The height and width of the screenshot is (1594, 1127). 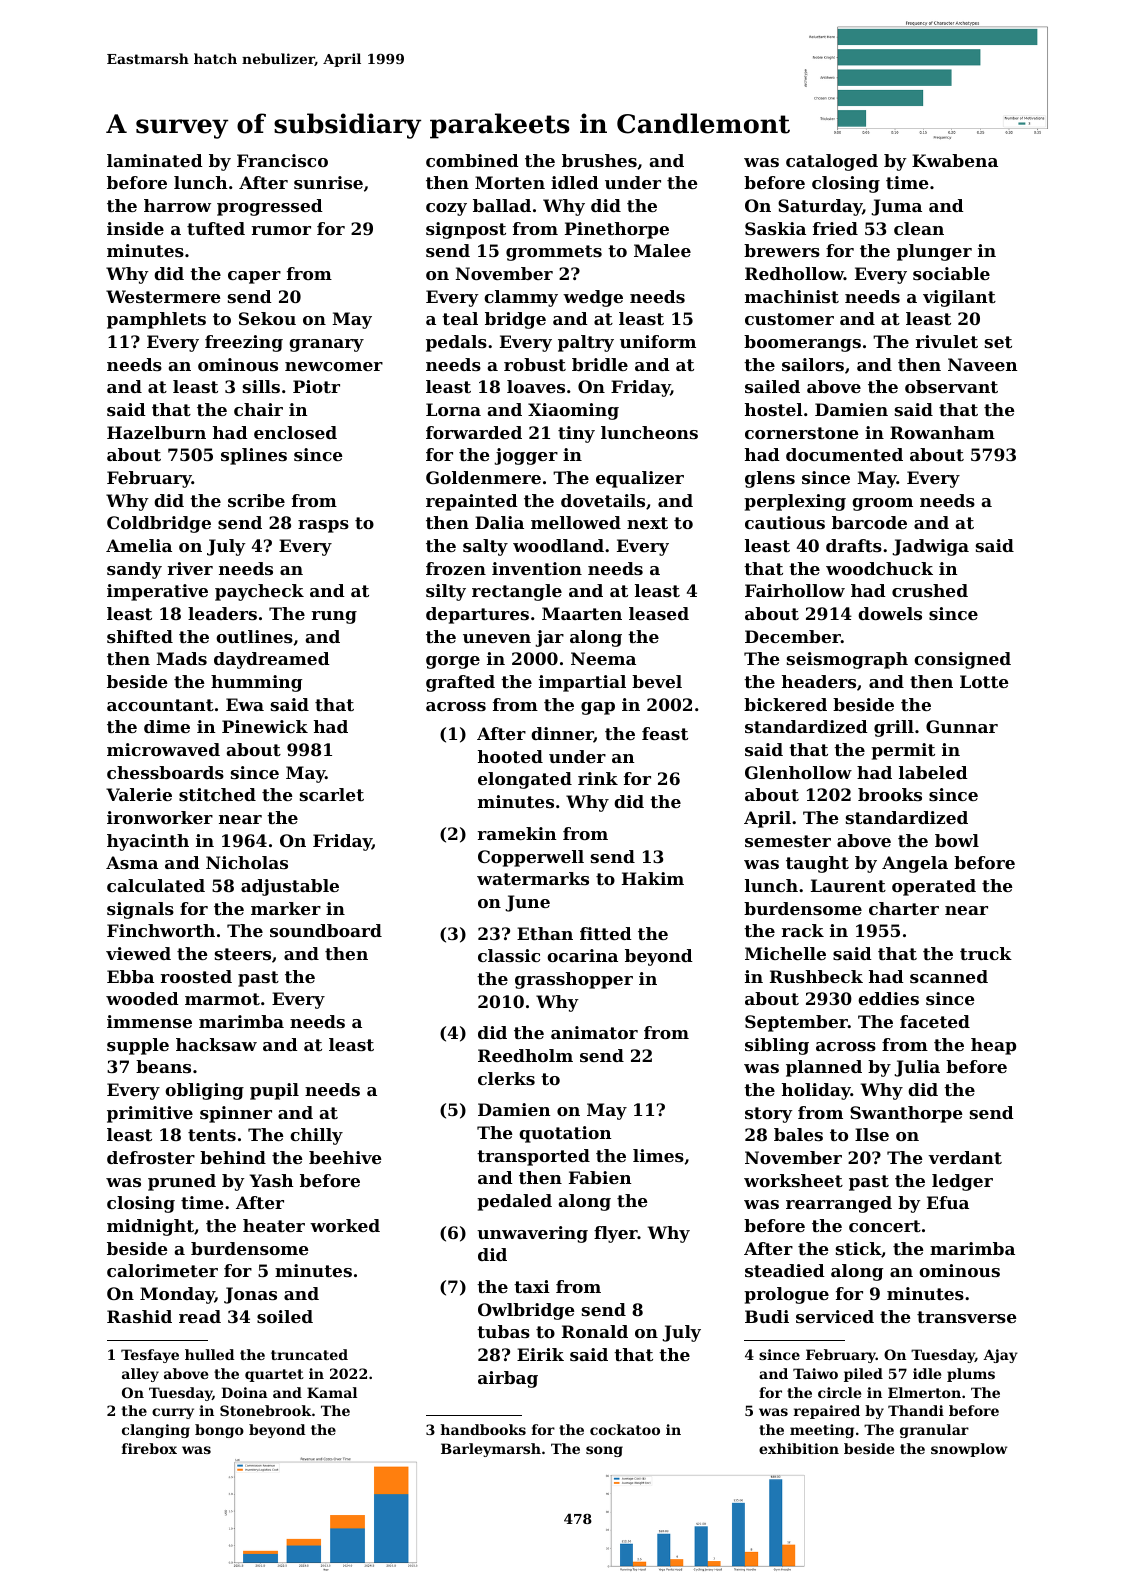 I want to click on laminated, so click(x=155, y=160).
